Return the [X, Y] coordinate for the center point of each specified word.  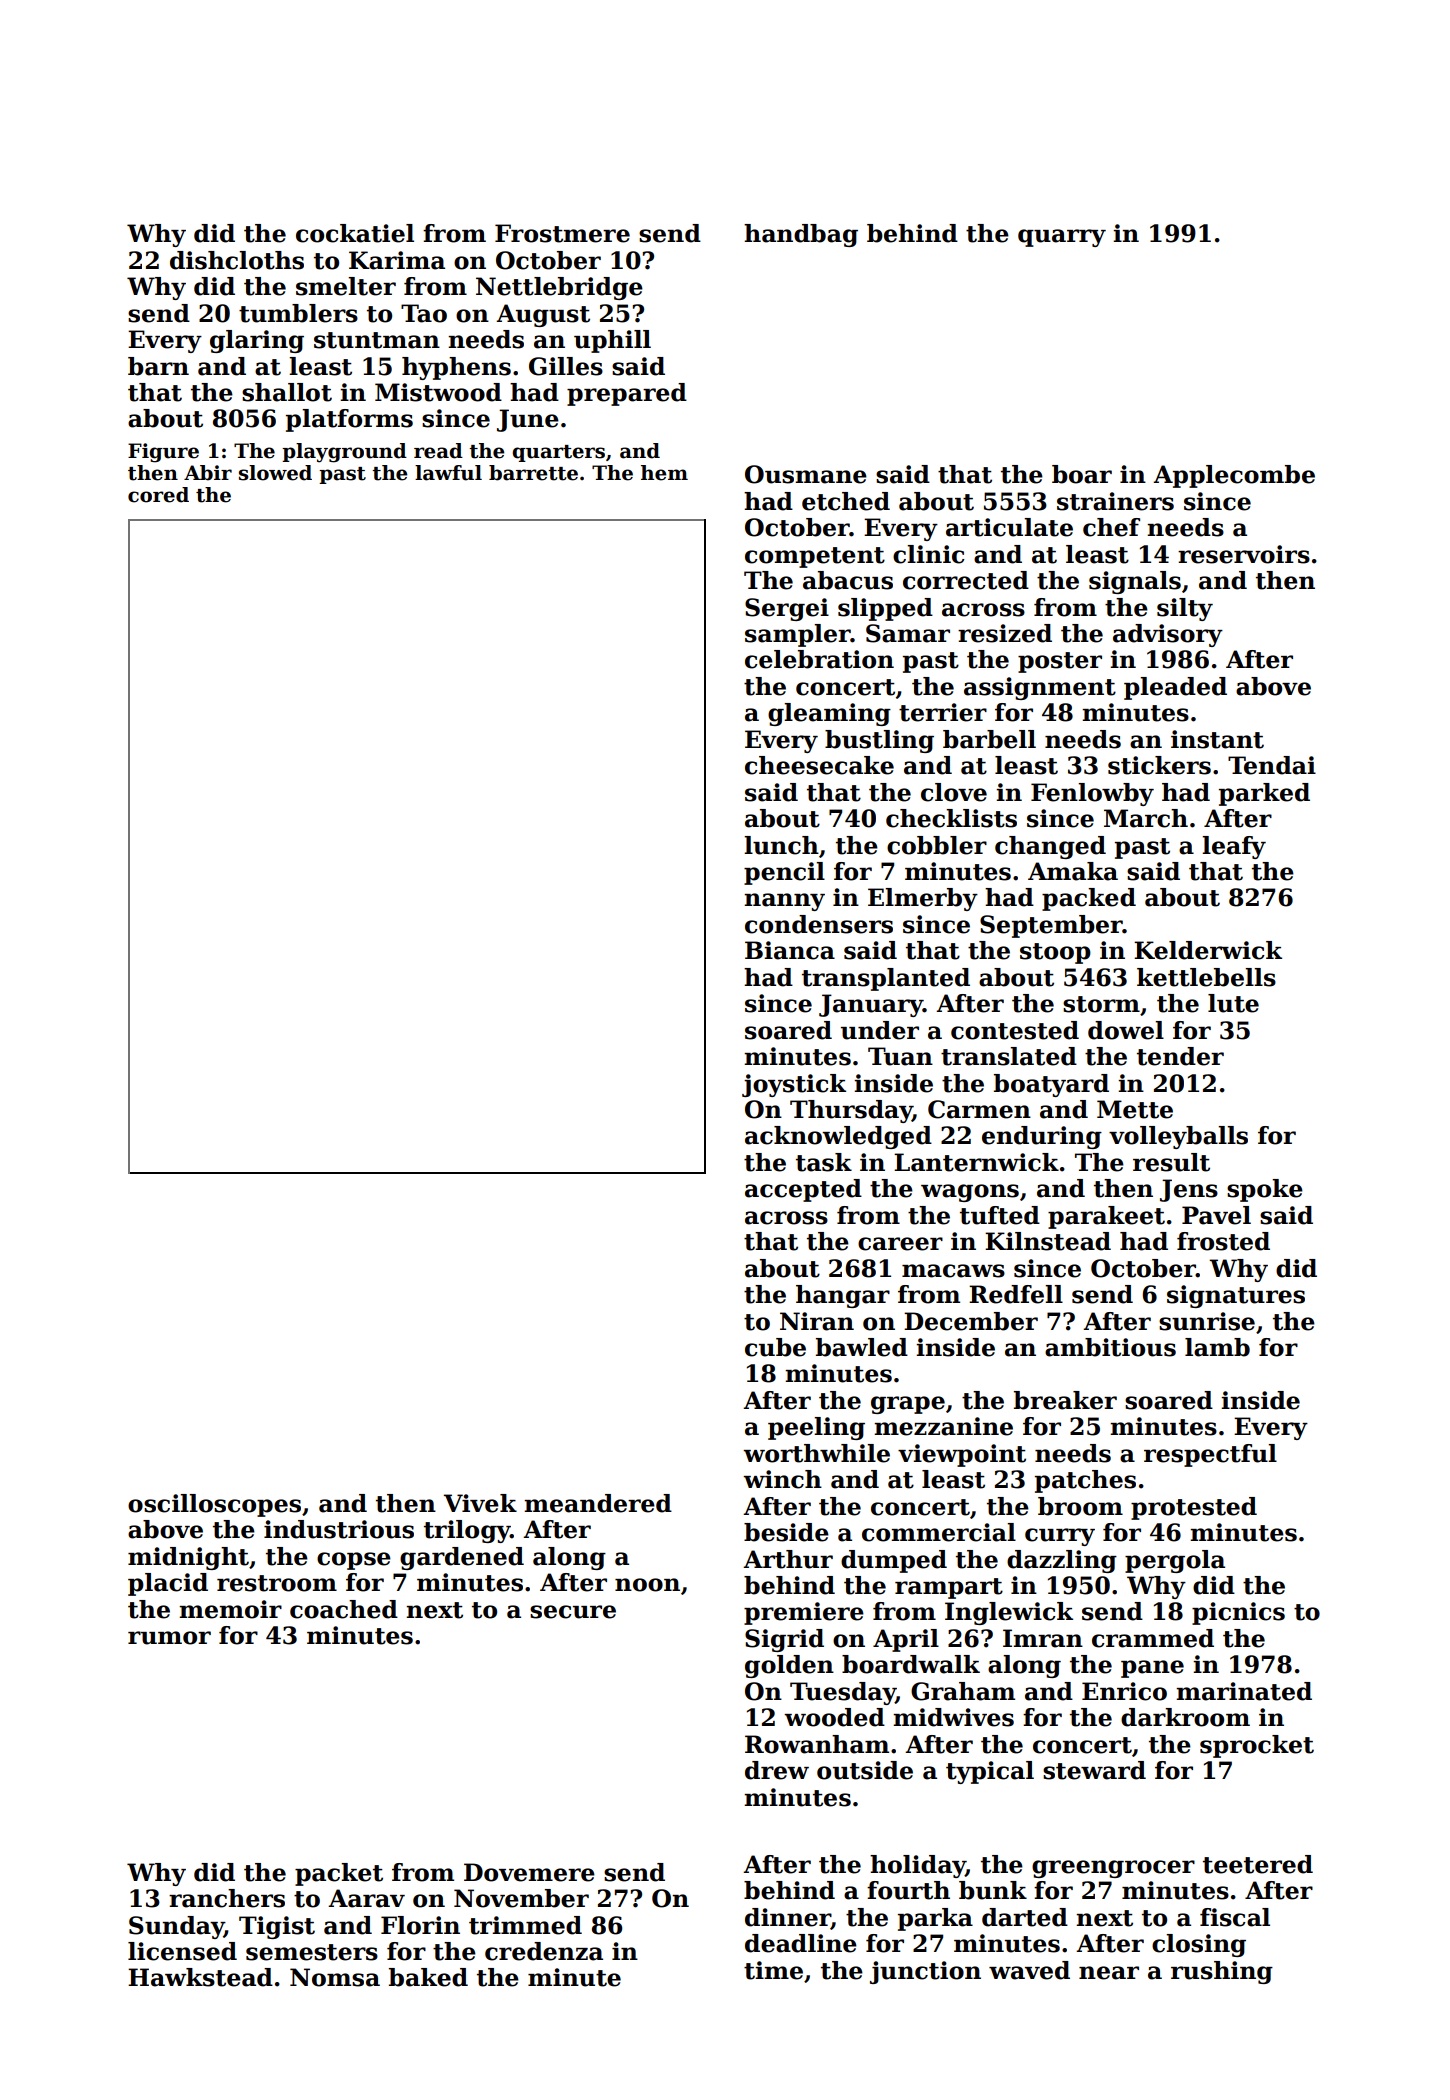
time [773, 1970]
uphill [612, 341]
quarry [1062, 238]
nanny [784, 902]
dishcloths [237, 260]
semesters [312, 1952]
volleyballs [1178, 1137]
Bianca [790, 950]
